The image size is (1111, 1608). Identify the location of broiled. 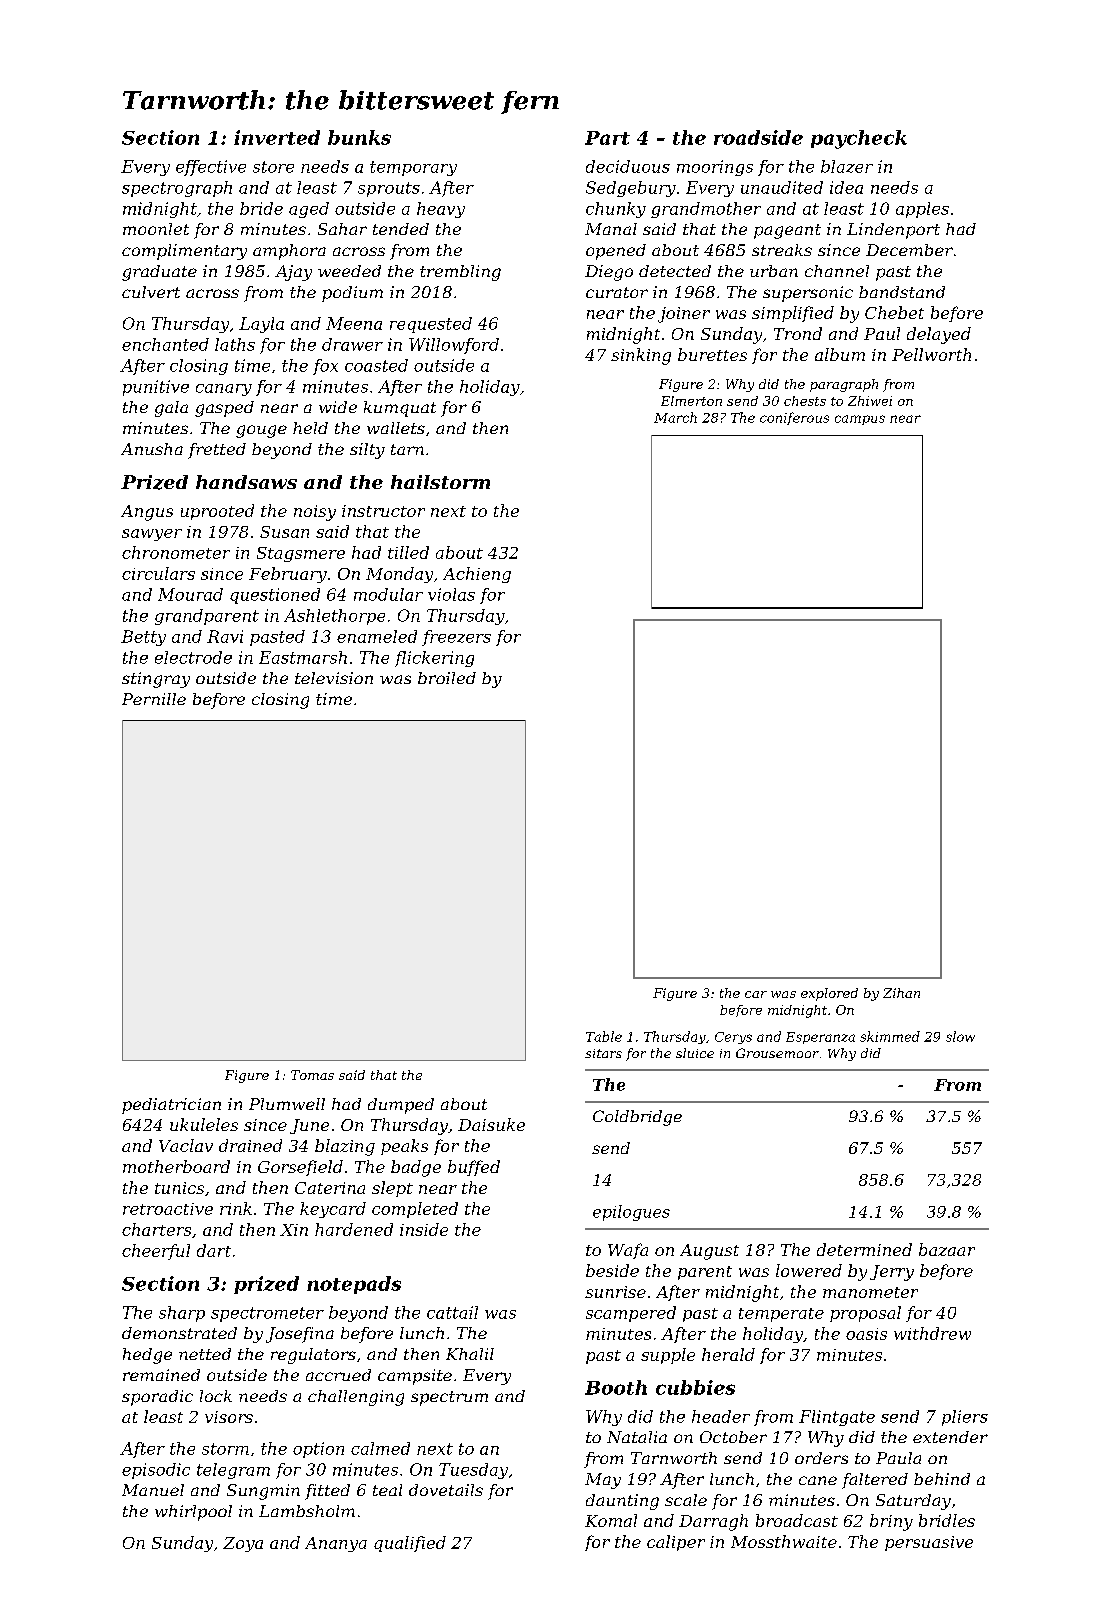
(447, 678).
